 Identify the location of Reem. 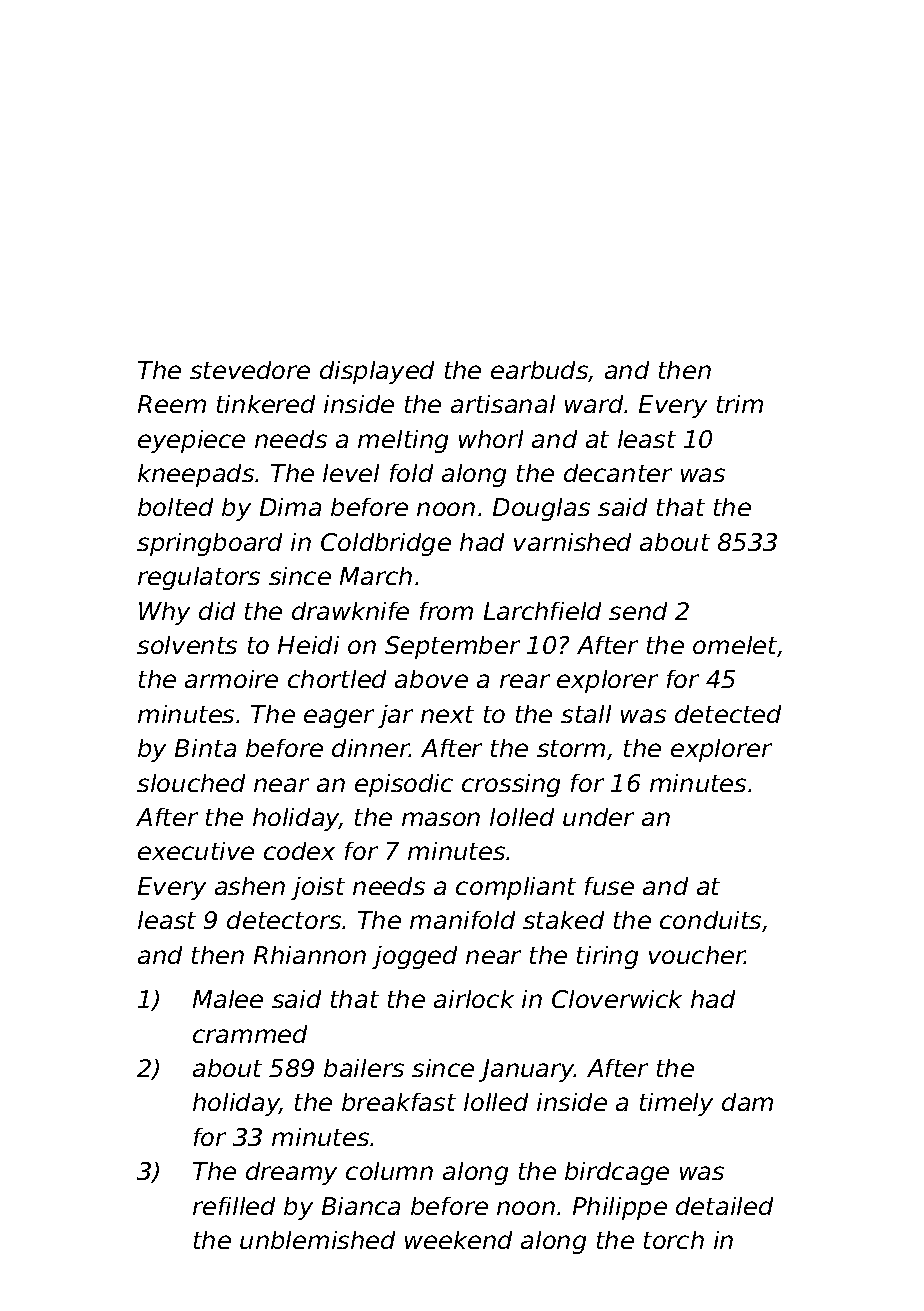
(172, 404).
